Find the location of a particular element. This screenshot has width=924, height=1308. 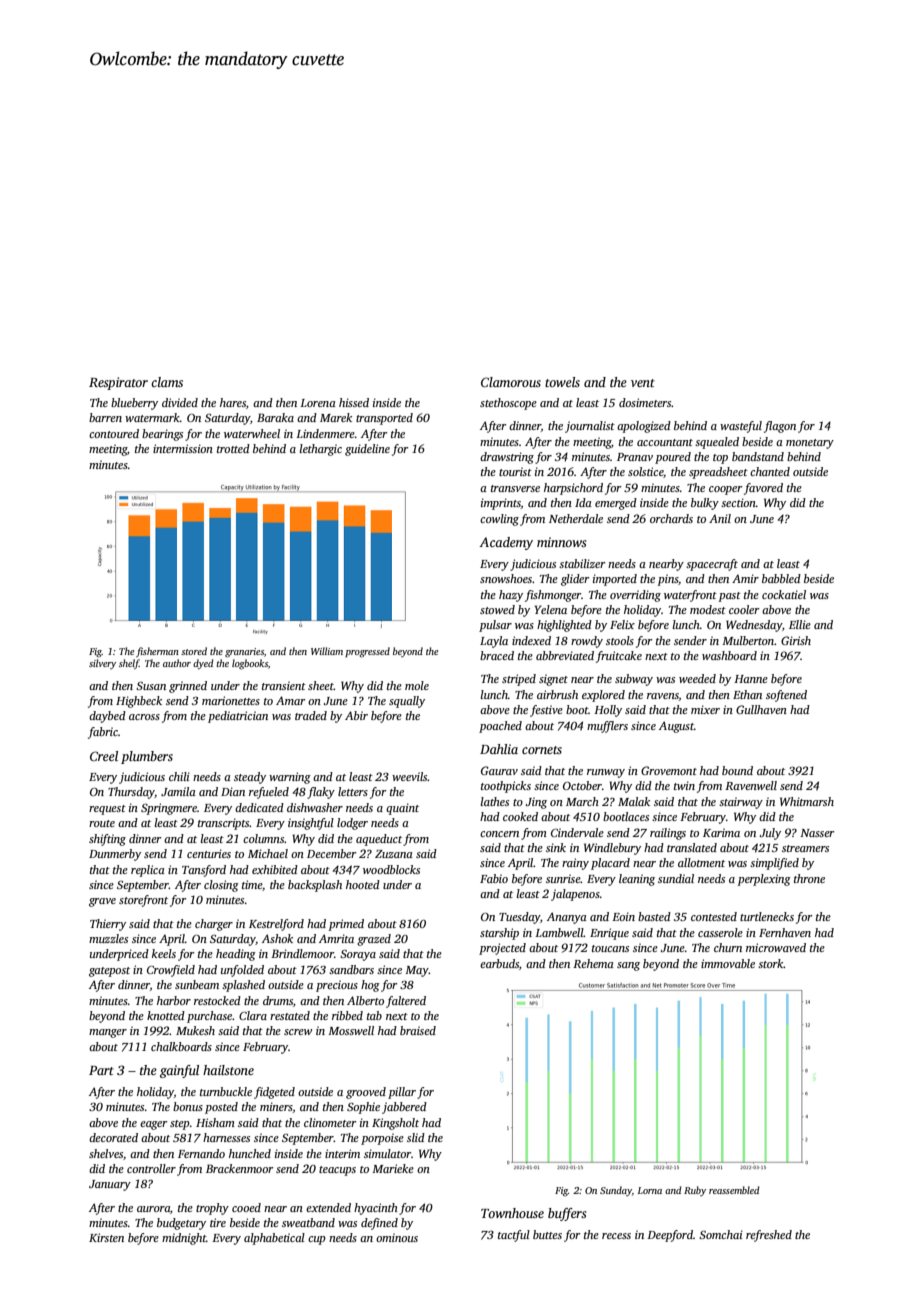

hares is located at coordinates (233, 402).
